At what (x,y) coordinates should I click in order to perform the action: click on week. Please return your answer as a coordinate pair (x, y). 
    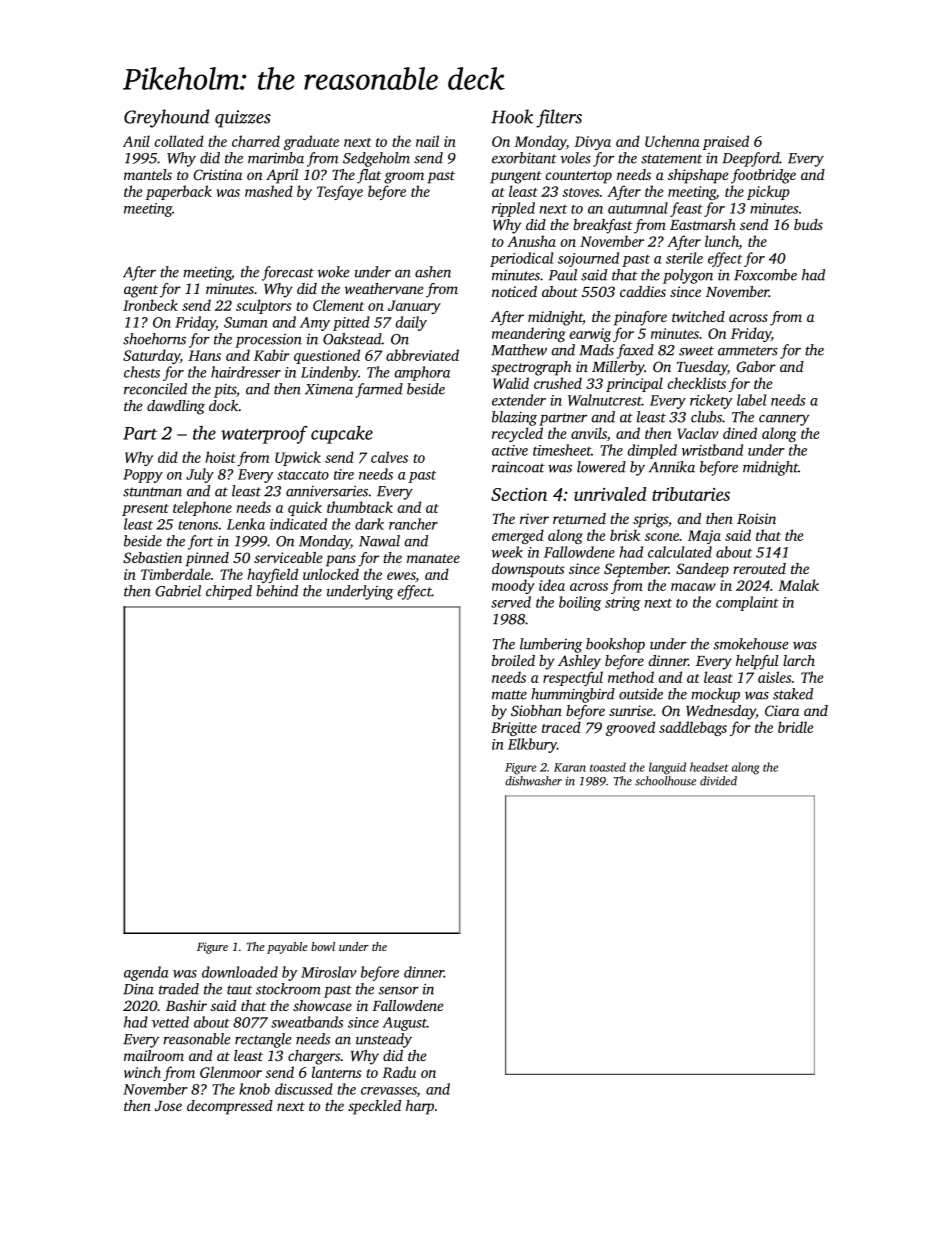
    Looking at the image, I should click on (507, 552).
